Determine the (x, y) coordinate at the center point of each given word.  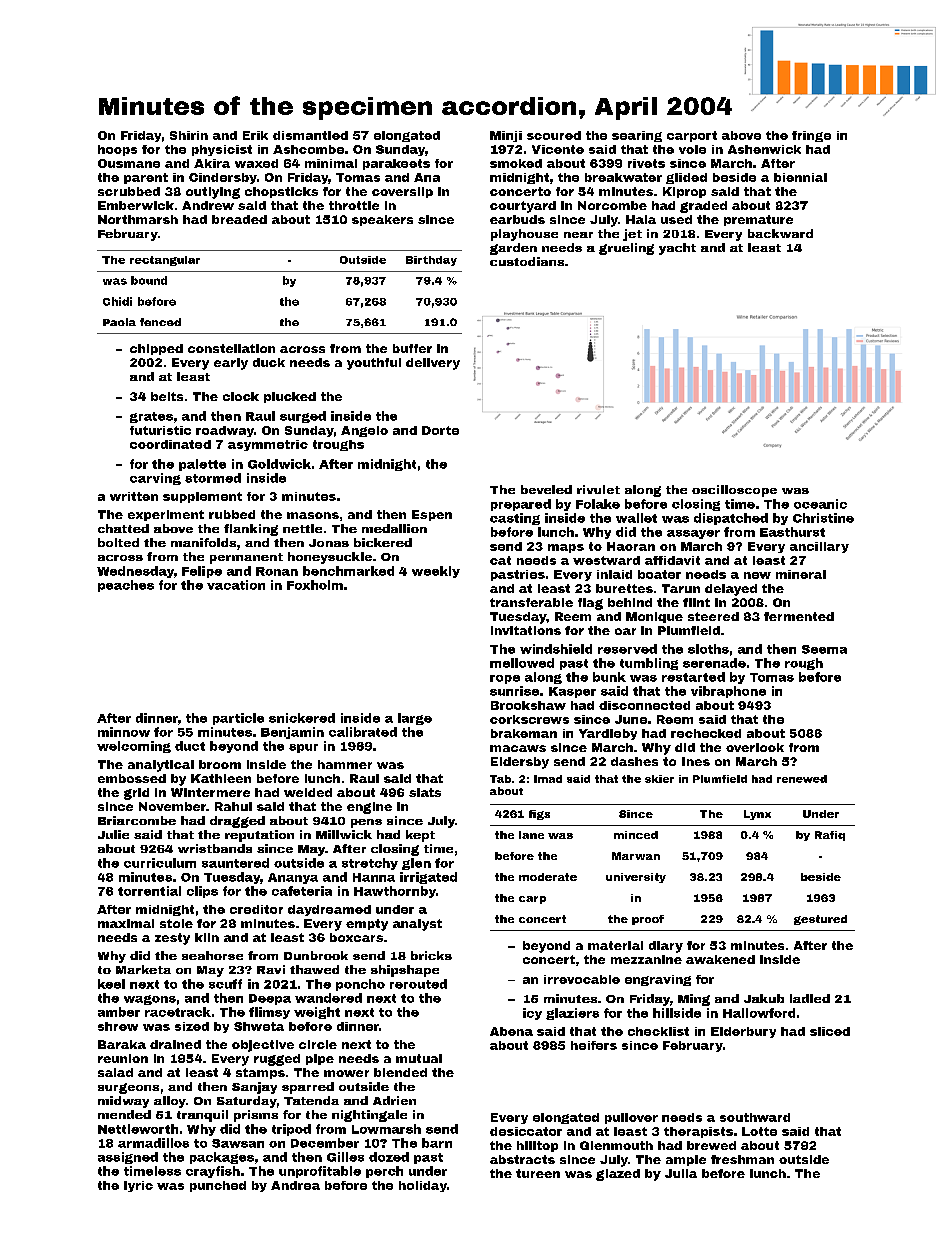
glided (686, 178)
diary (666, 947)
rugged (277, 1060)
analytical (161, 766)
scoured (554, 135)
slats (425, 792)
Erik (255, 135)
